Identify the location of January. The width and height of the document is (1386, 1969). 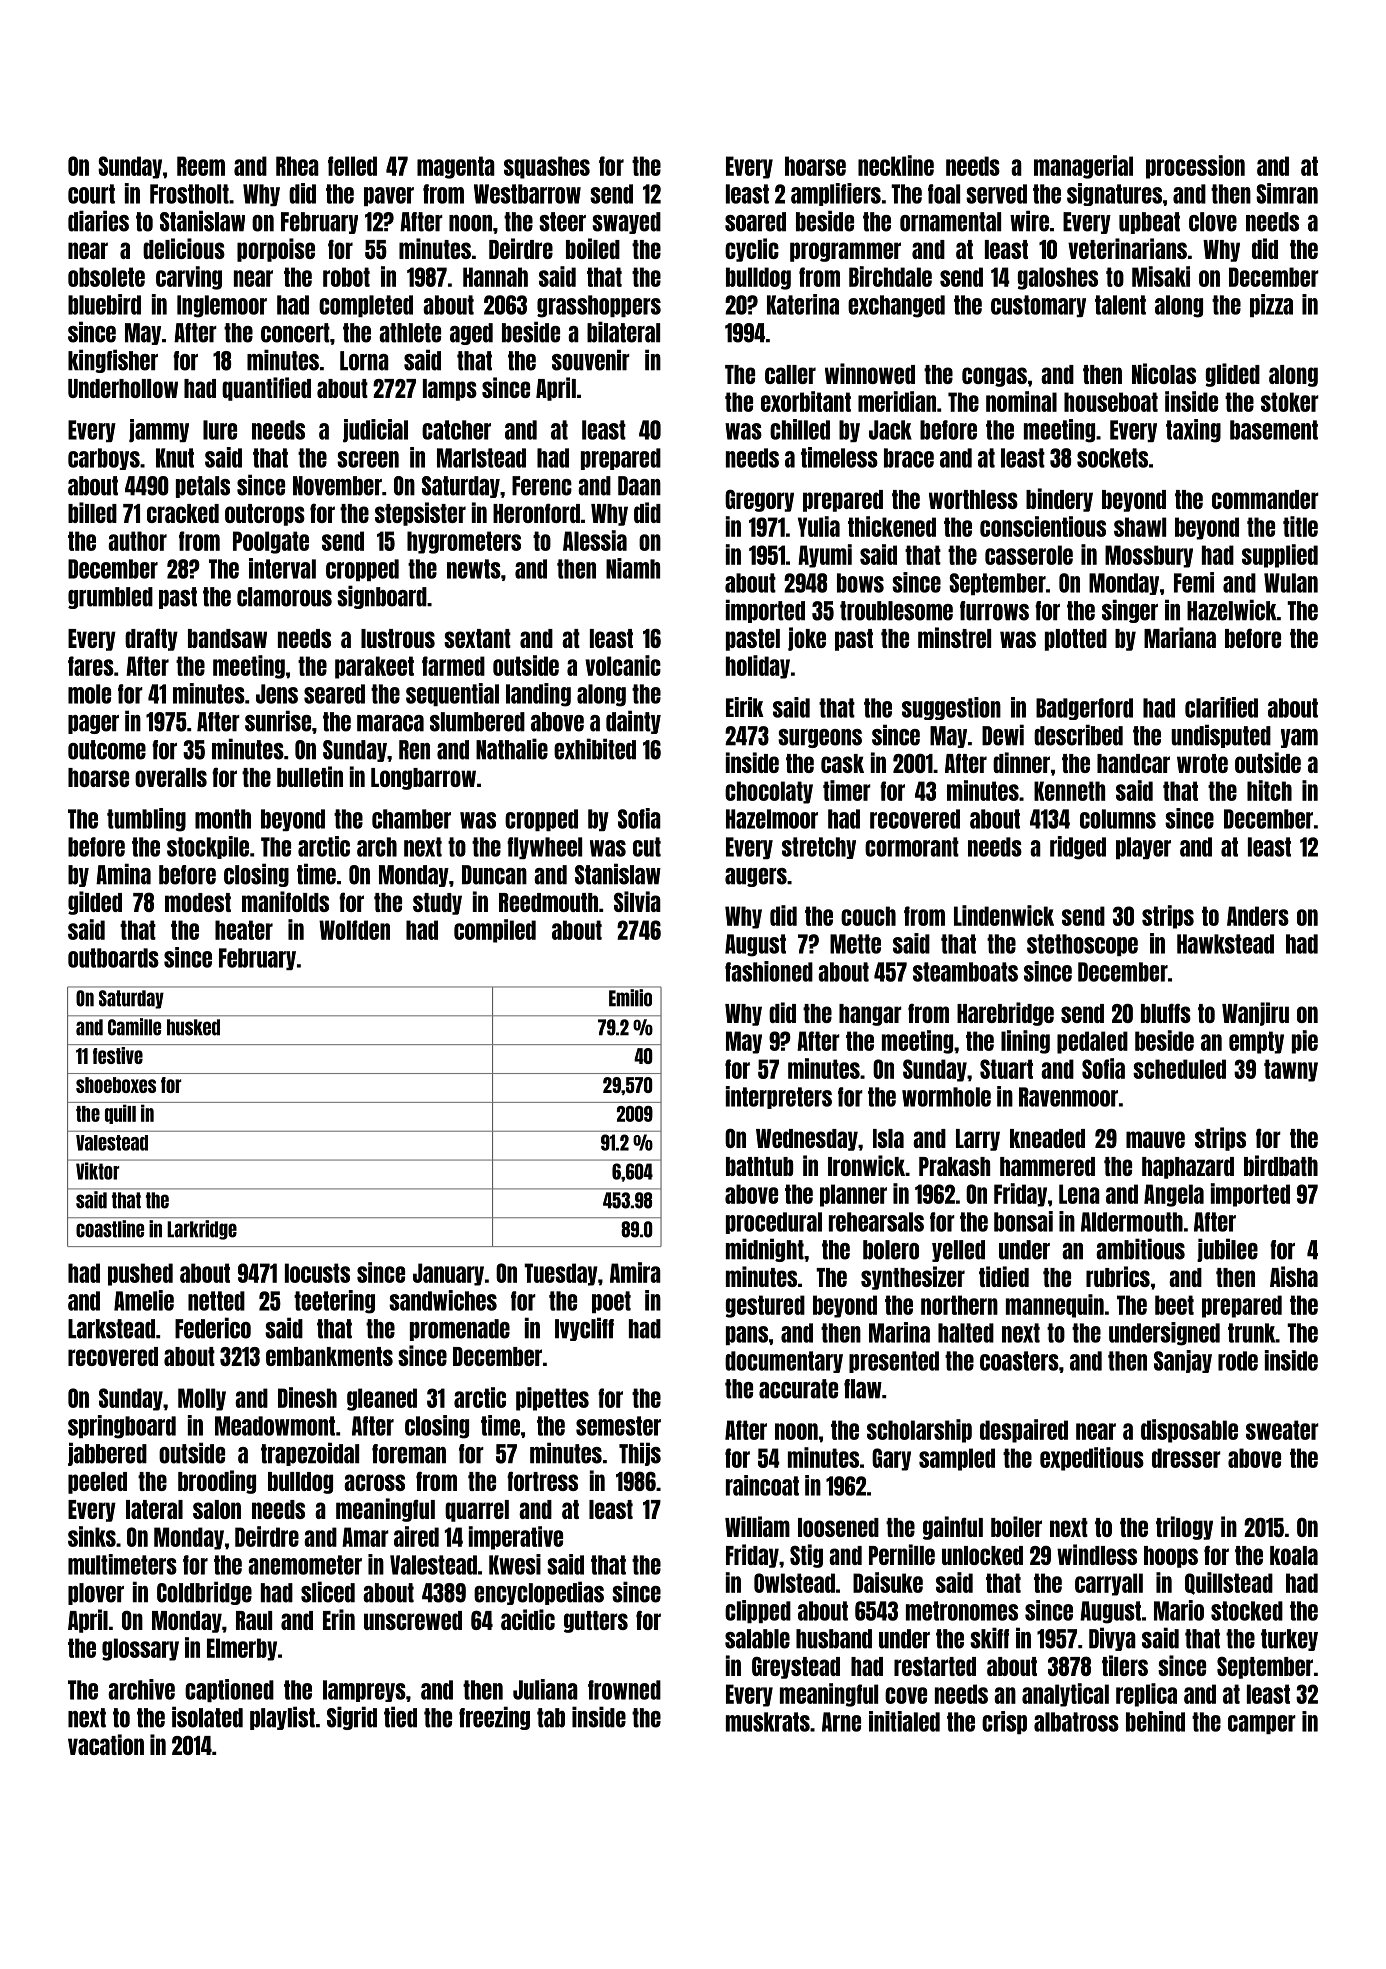
(448, 1274).
